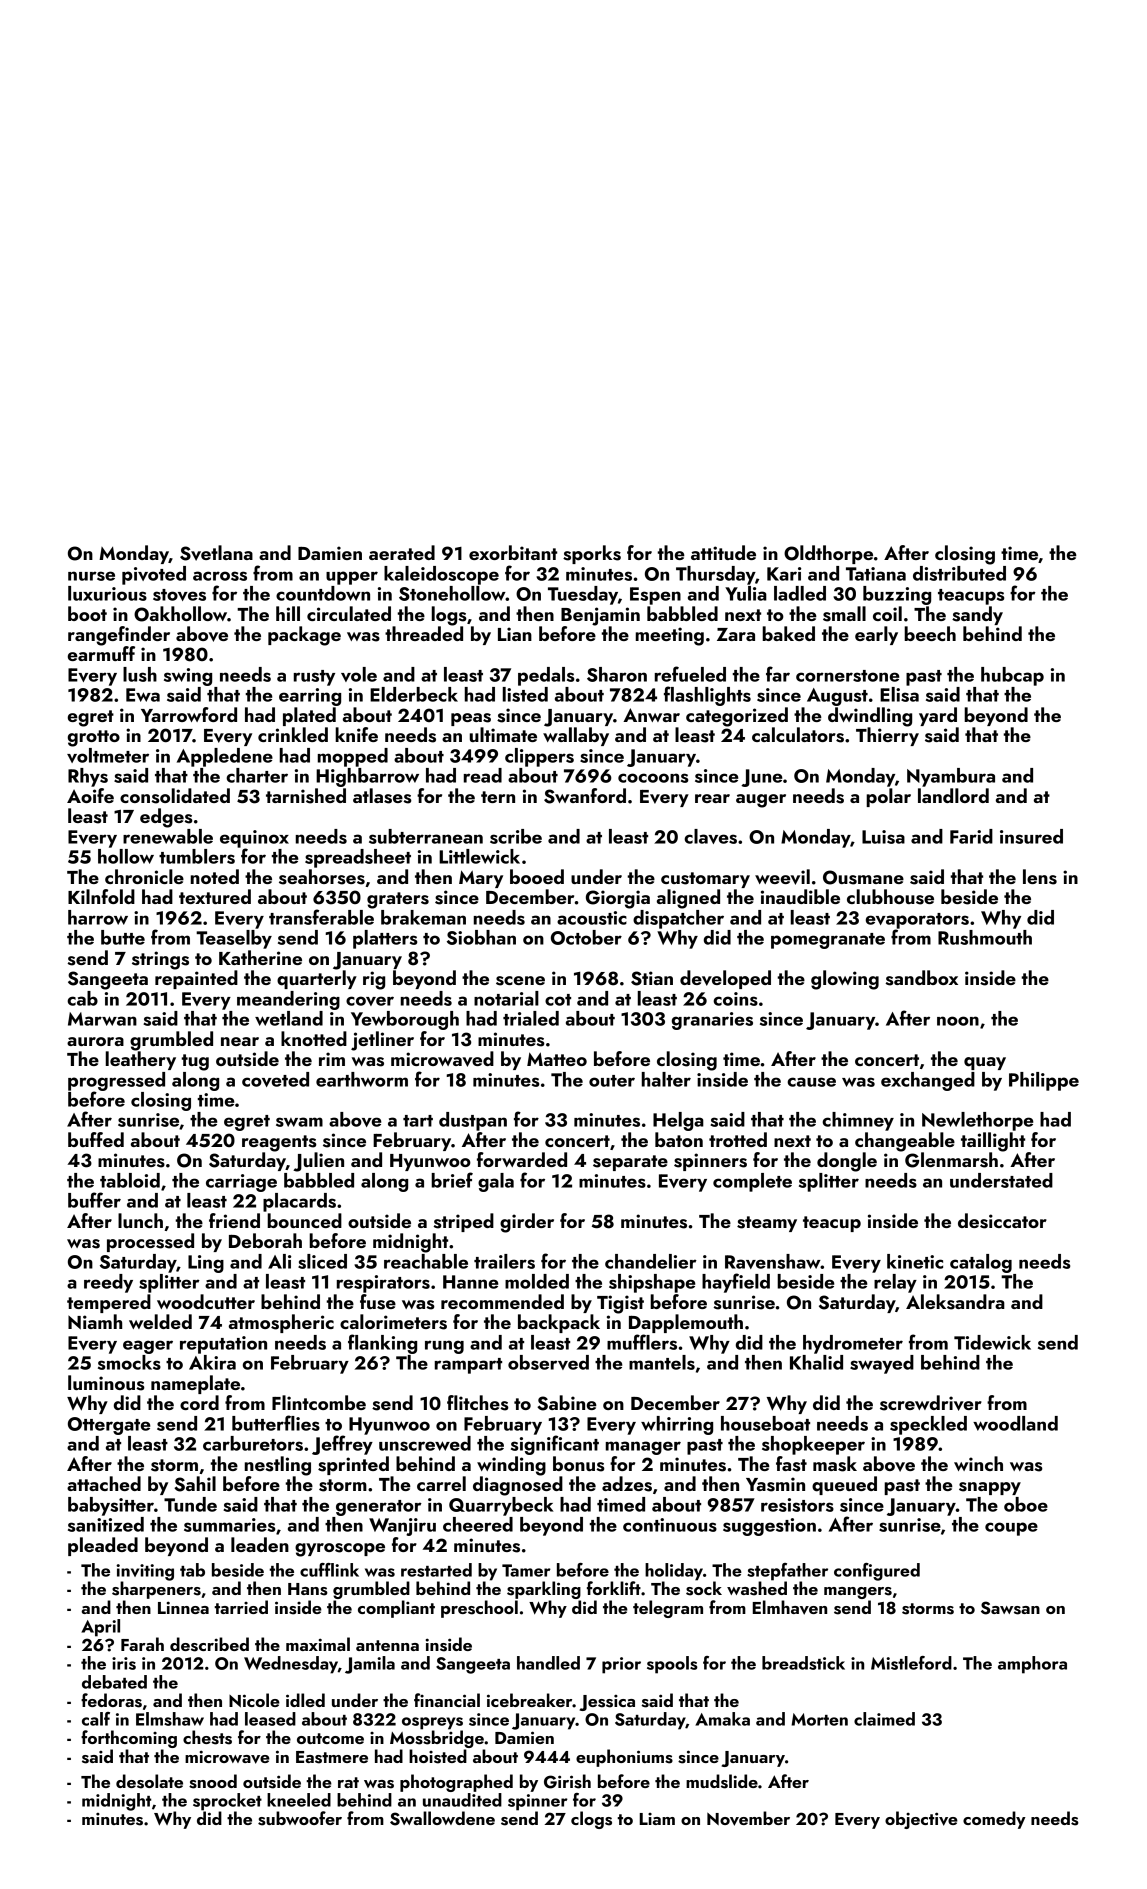 The width and height of the page is (1147, 1889). I want to click on across, so click(220, 576).
